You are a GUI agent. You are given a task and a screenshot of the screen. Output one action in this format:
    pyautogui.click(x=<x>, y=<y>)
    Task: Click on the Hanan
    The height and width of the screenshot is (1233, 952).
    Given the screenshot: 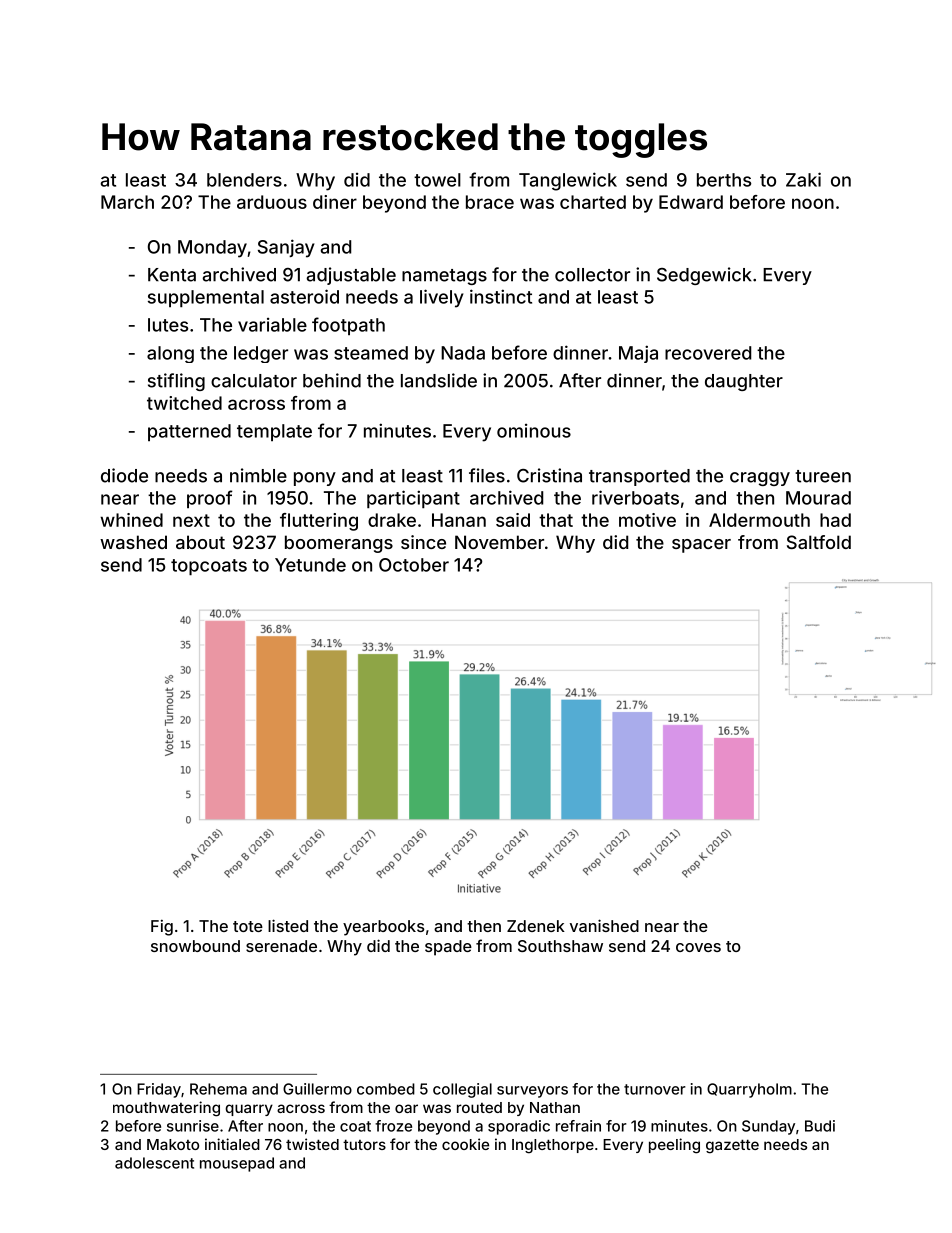 What is the action you would take?
    pyautogui.click(x=459, y=520)
